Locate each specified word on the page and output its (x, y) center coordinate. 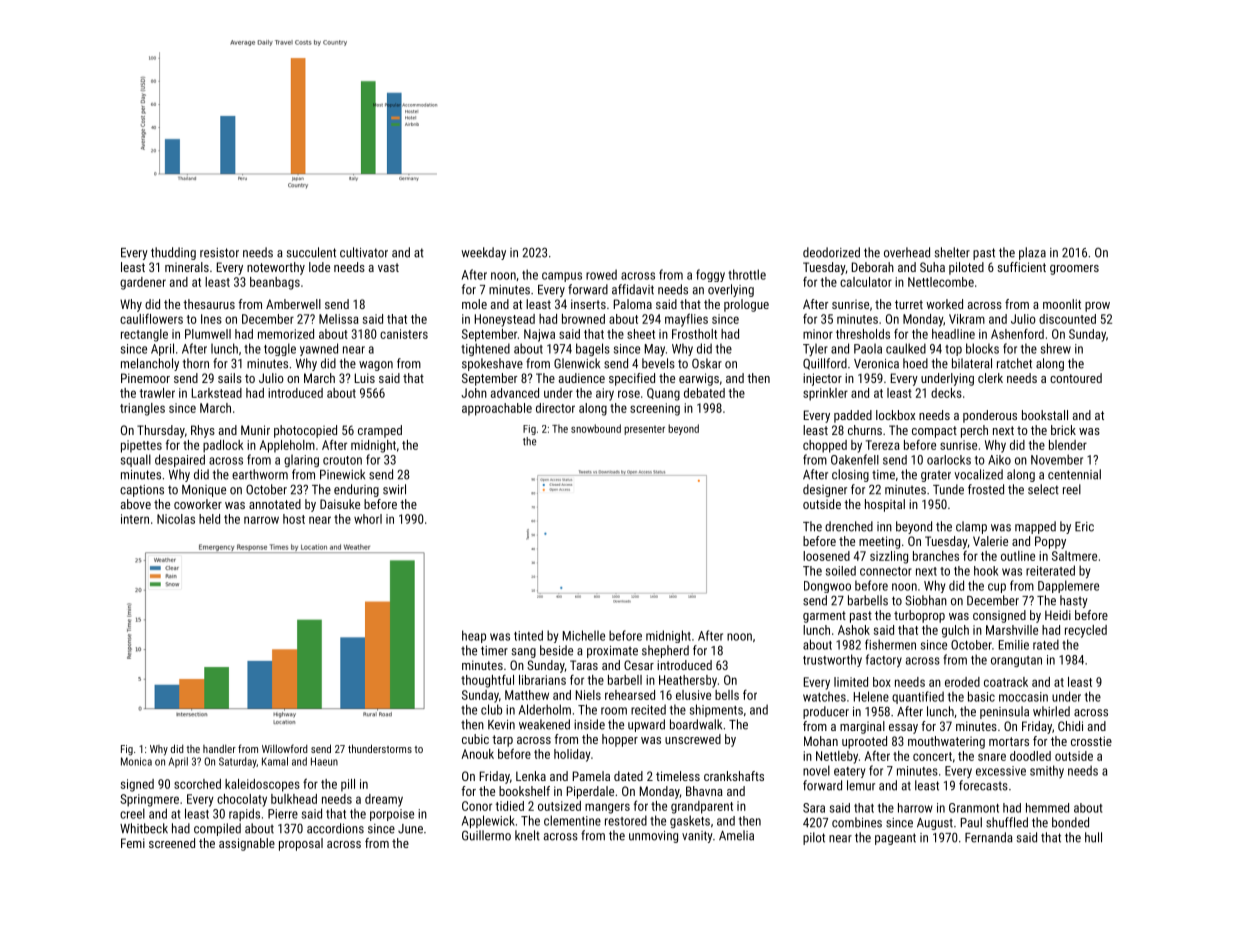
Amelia (736, 835)
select (1043, 489)
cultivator (364, 252)
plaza (1032, 253)
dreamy (384, 800)
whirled (1051, 711)
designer (825, 490)
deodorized (831, 252)
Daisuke (340, 504)
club (491, 709)
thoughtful (487, 681)
